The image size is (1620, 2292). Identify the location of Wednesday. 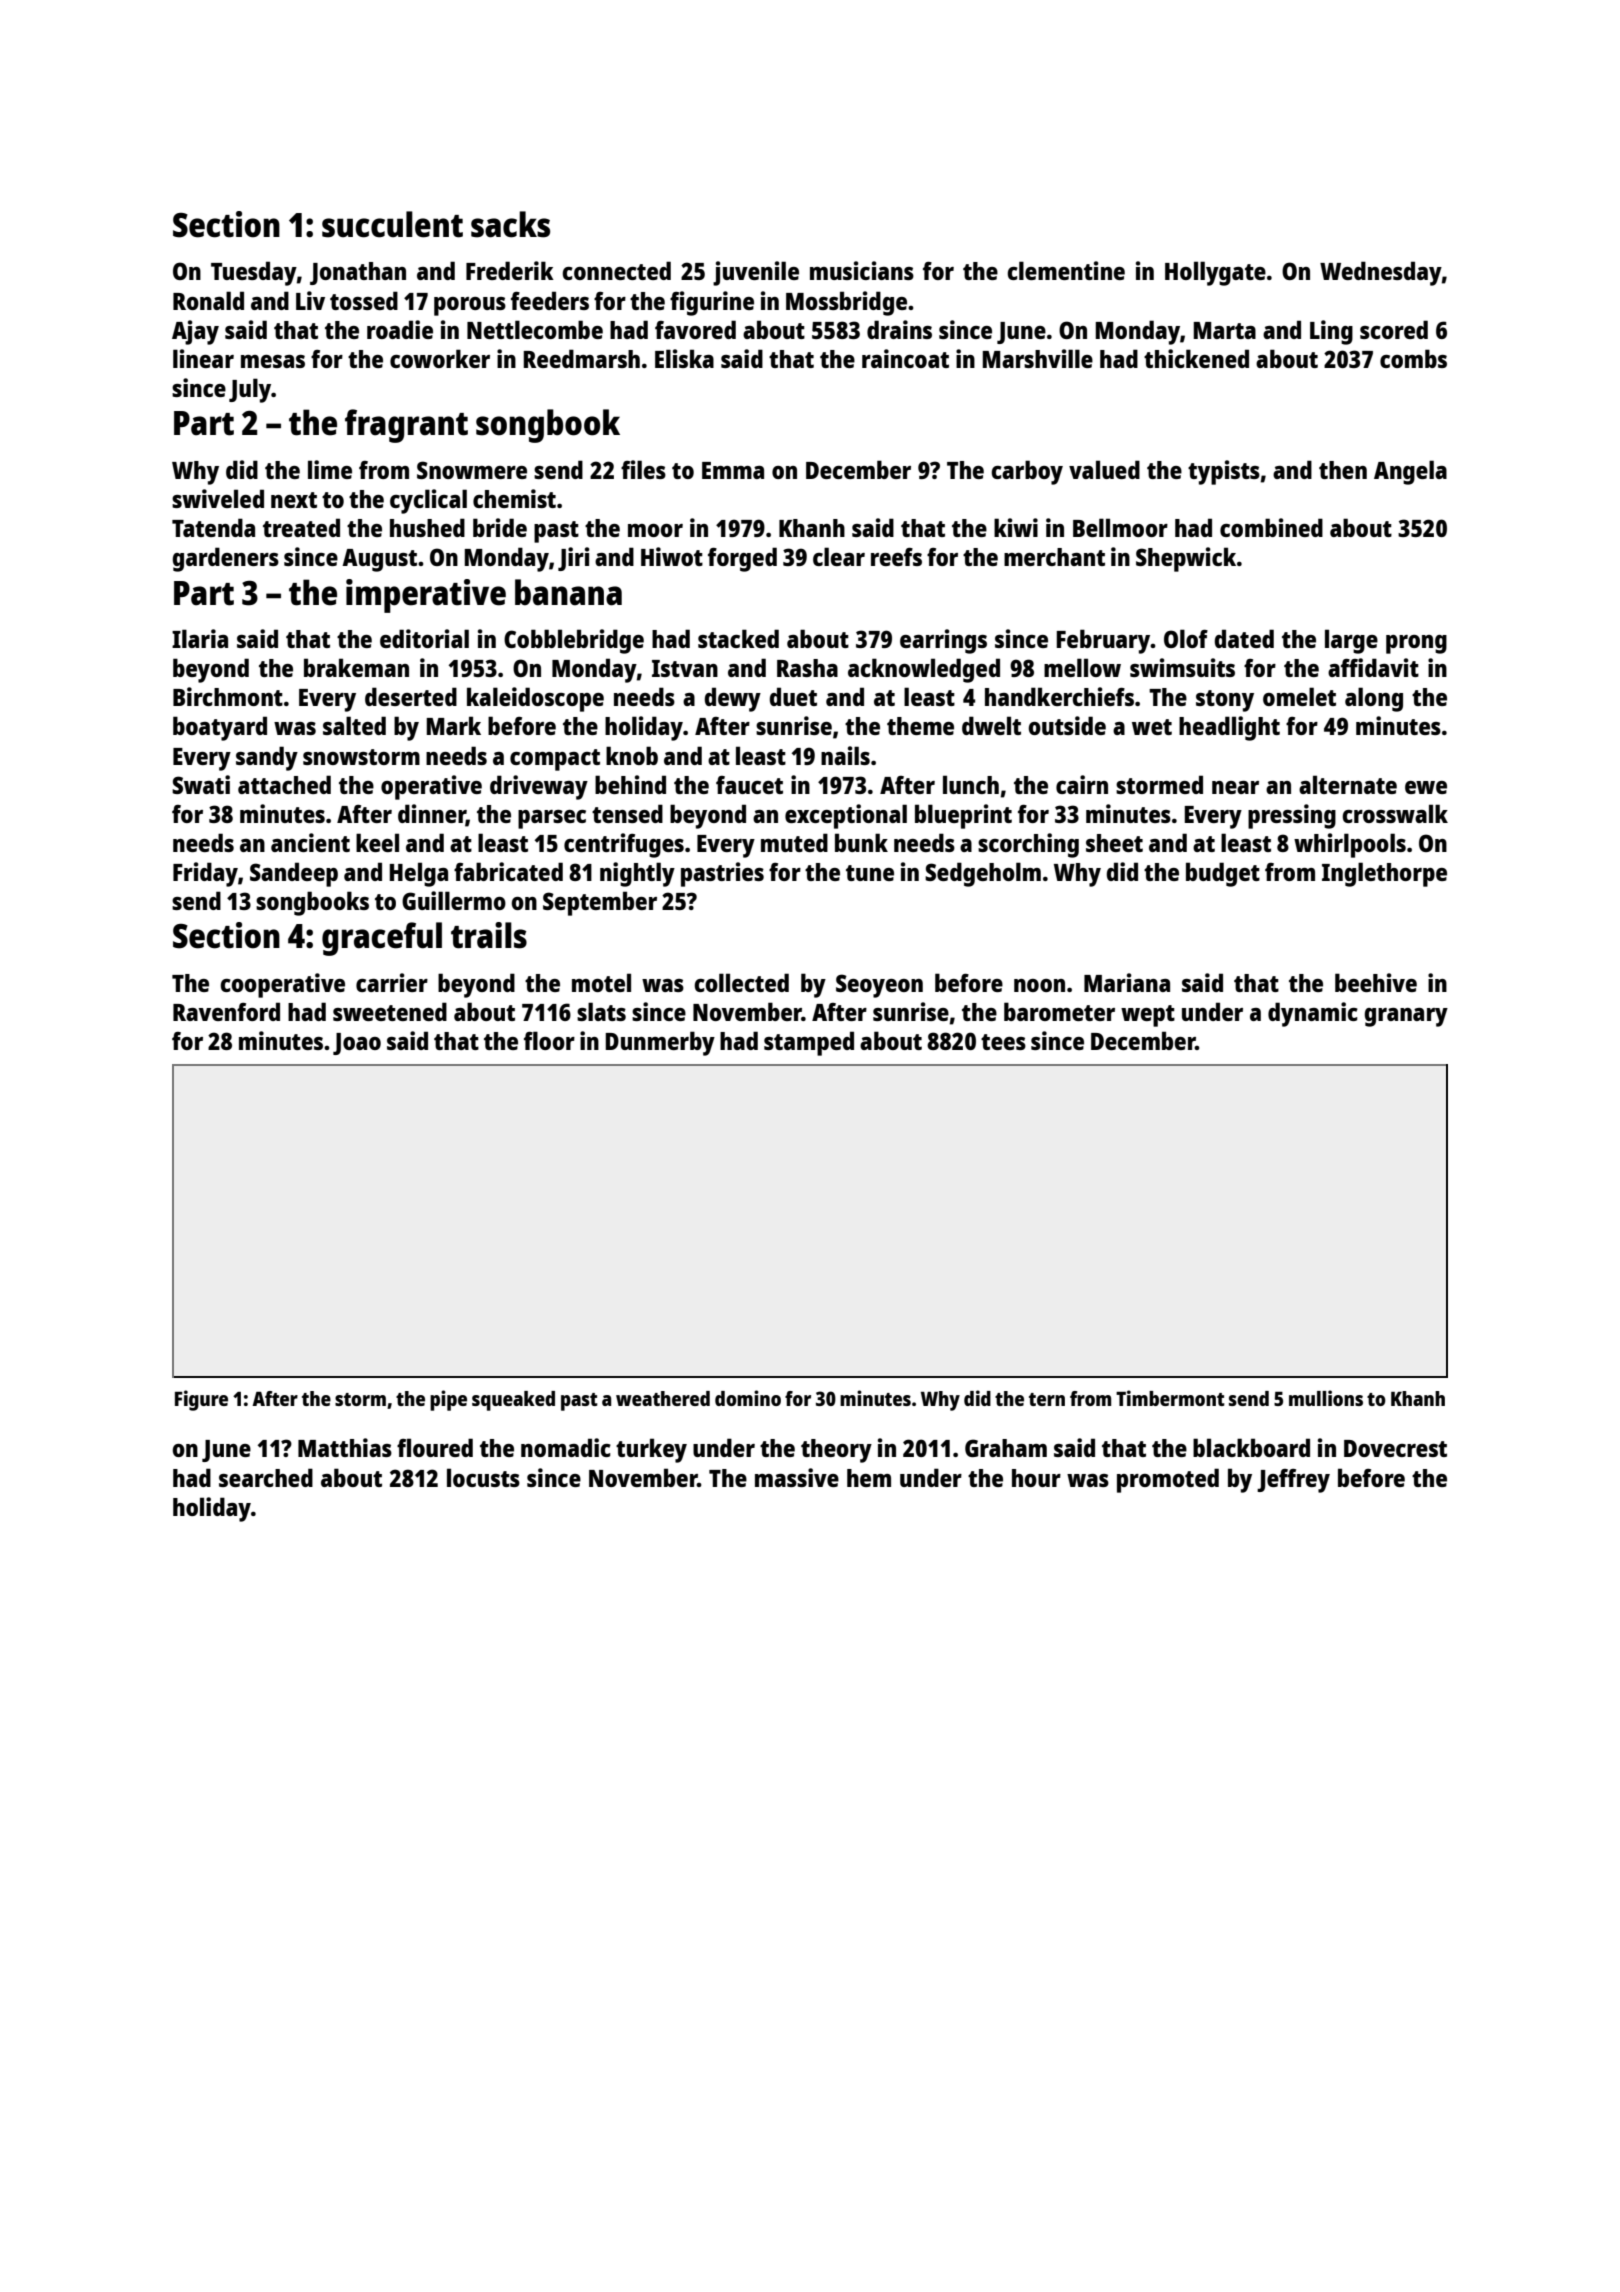
(1381, 273).
